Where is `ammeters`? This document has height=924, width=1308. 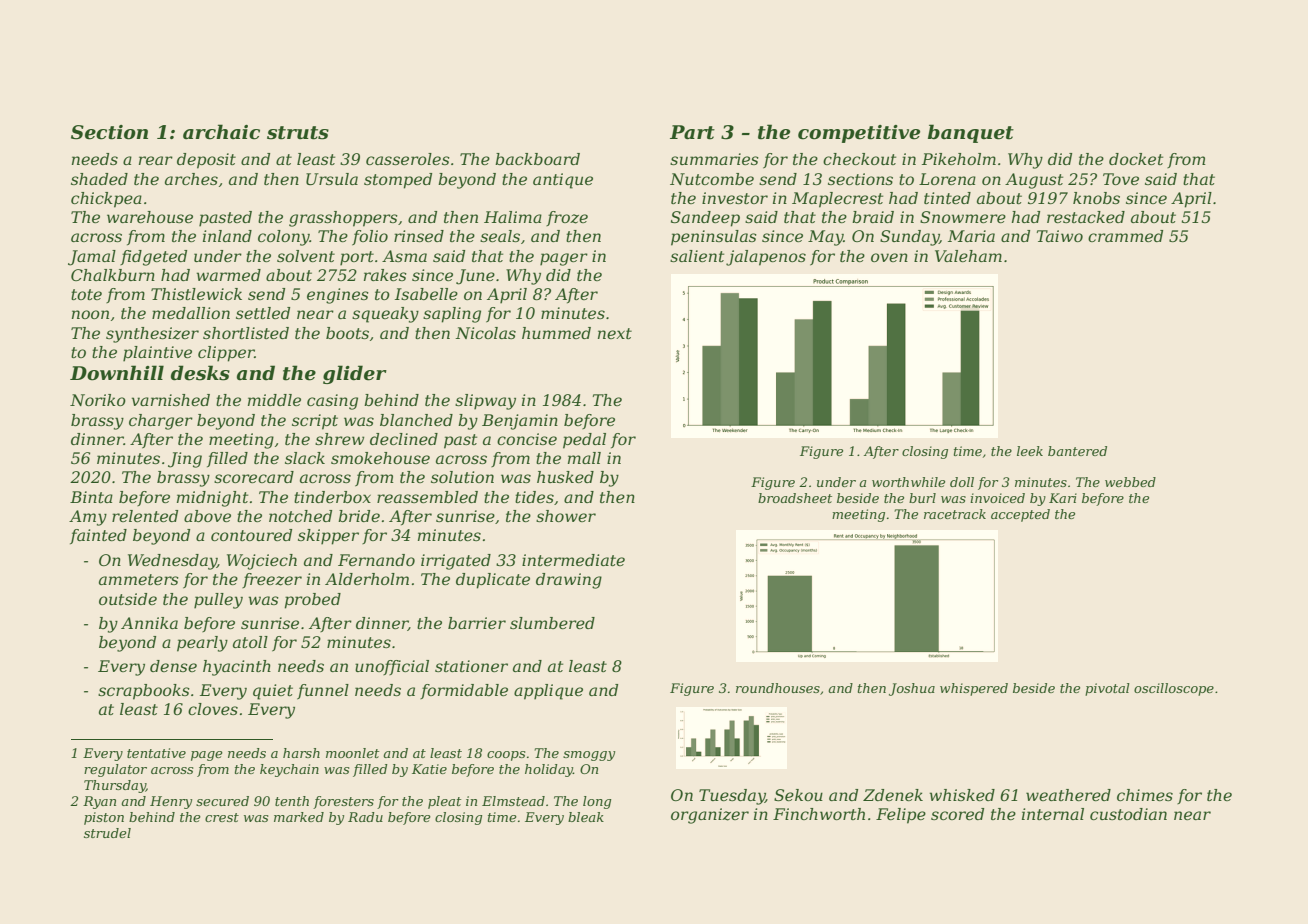 ammeters is located at coordinates (139, 579).
